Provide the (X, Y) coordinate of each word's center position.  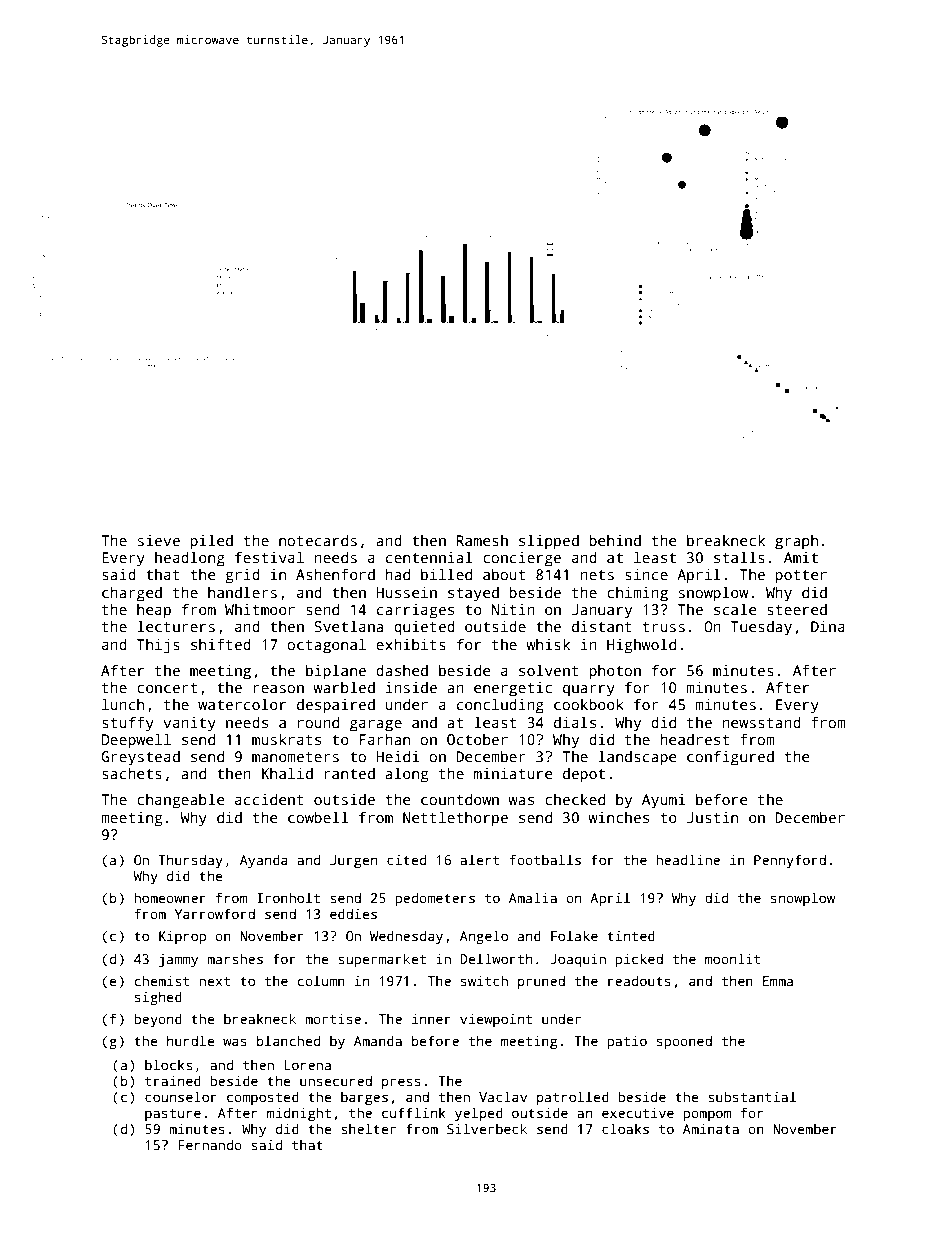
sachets (132, 773)
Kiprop (182, 937)
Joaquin (578, 960)
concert (167, 688)
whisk (548, 644)
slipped (549, 542)
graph (796, 542)
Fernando (210, 1144)
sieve (159, 540)
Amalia (533, 897)
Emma (778, 981)
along (406, 775)
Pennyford (790, 861)
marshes (235, 958)
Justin (712, 817)
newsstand (761, 722)
